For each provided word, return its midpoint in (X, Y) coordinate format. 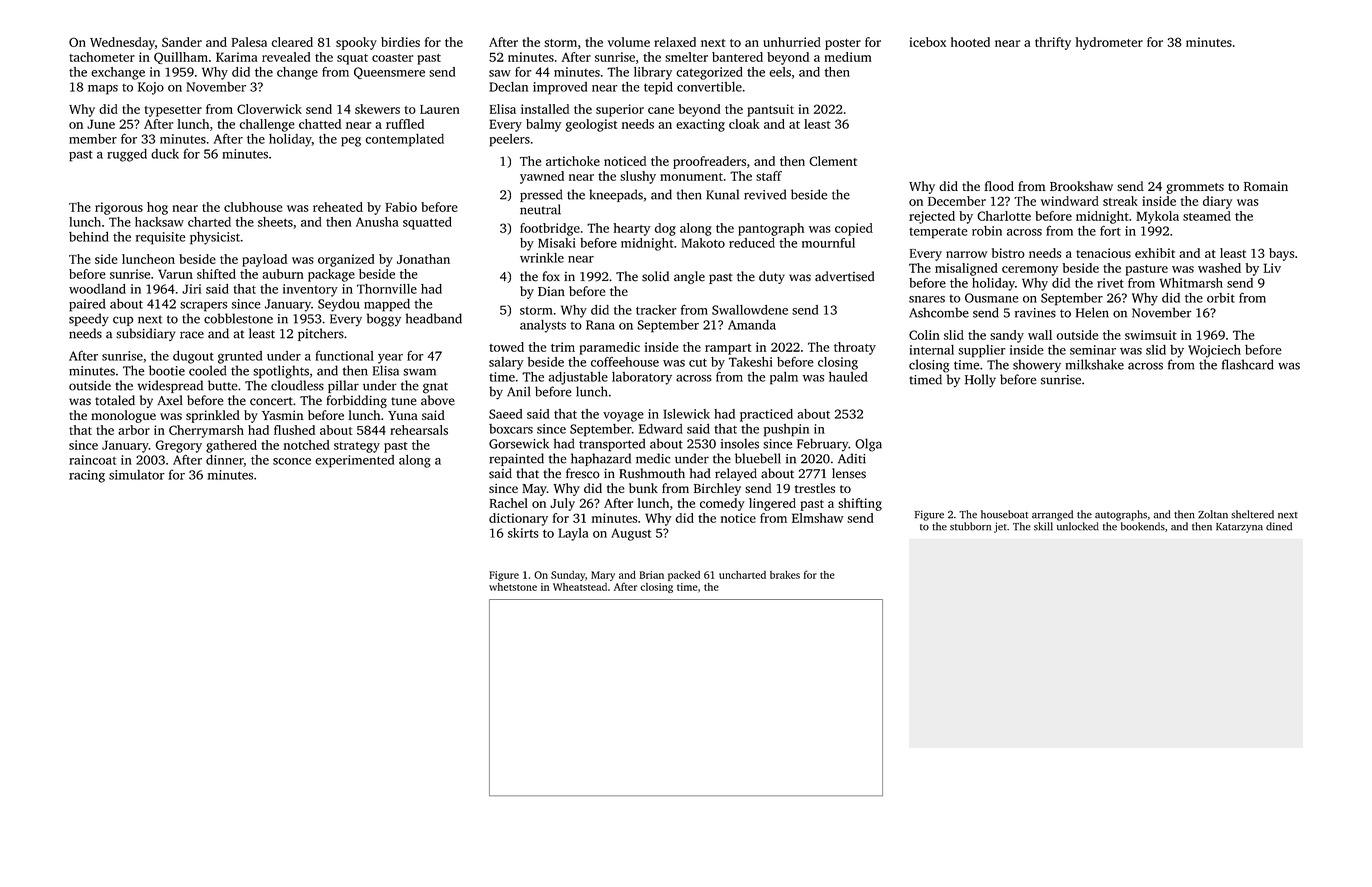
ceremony (1030, 271)
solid (655, 276)
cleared (292, 42)
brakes (785, 575)
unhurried (792, 42)
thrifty (1053, 43)
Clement (833, 161)
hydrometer (1109, 43)
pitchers (321, 334)
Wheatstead (580, 587)
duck (165, 154)
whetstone (513, 587)
